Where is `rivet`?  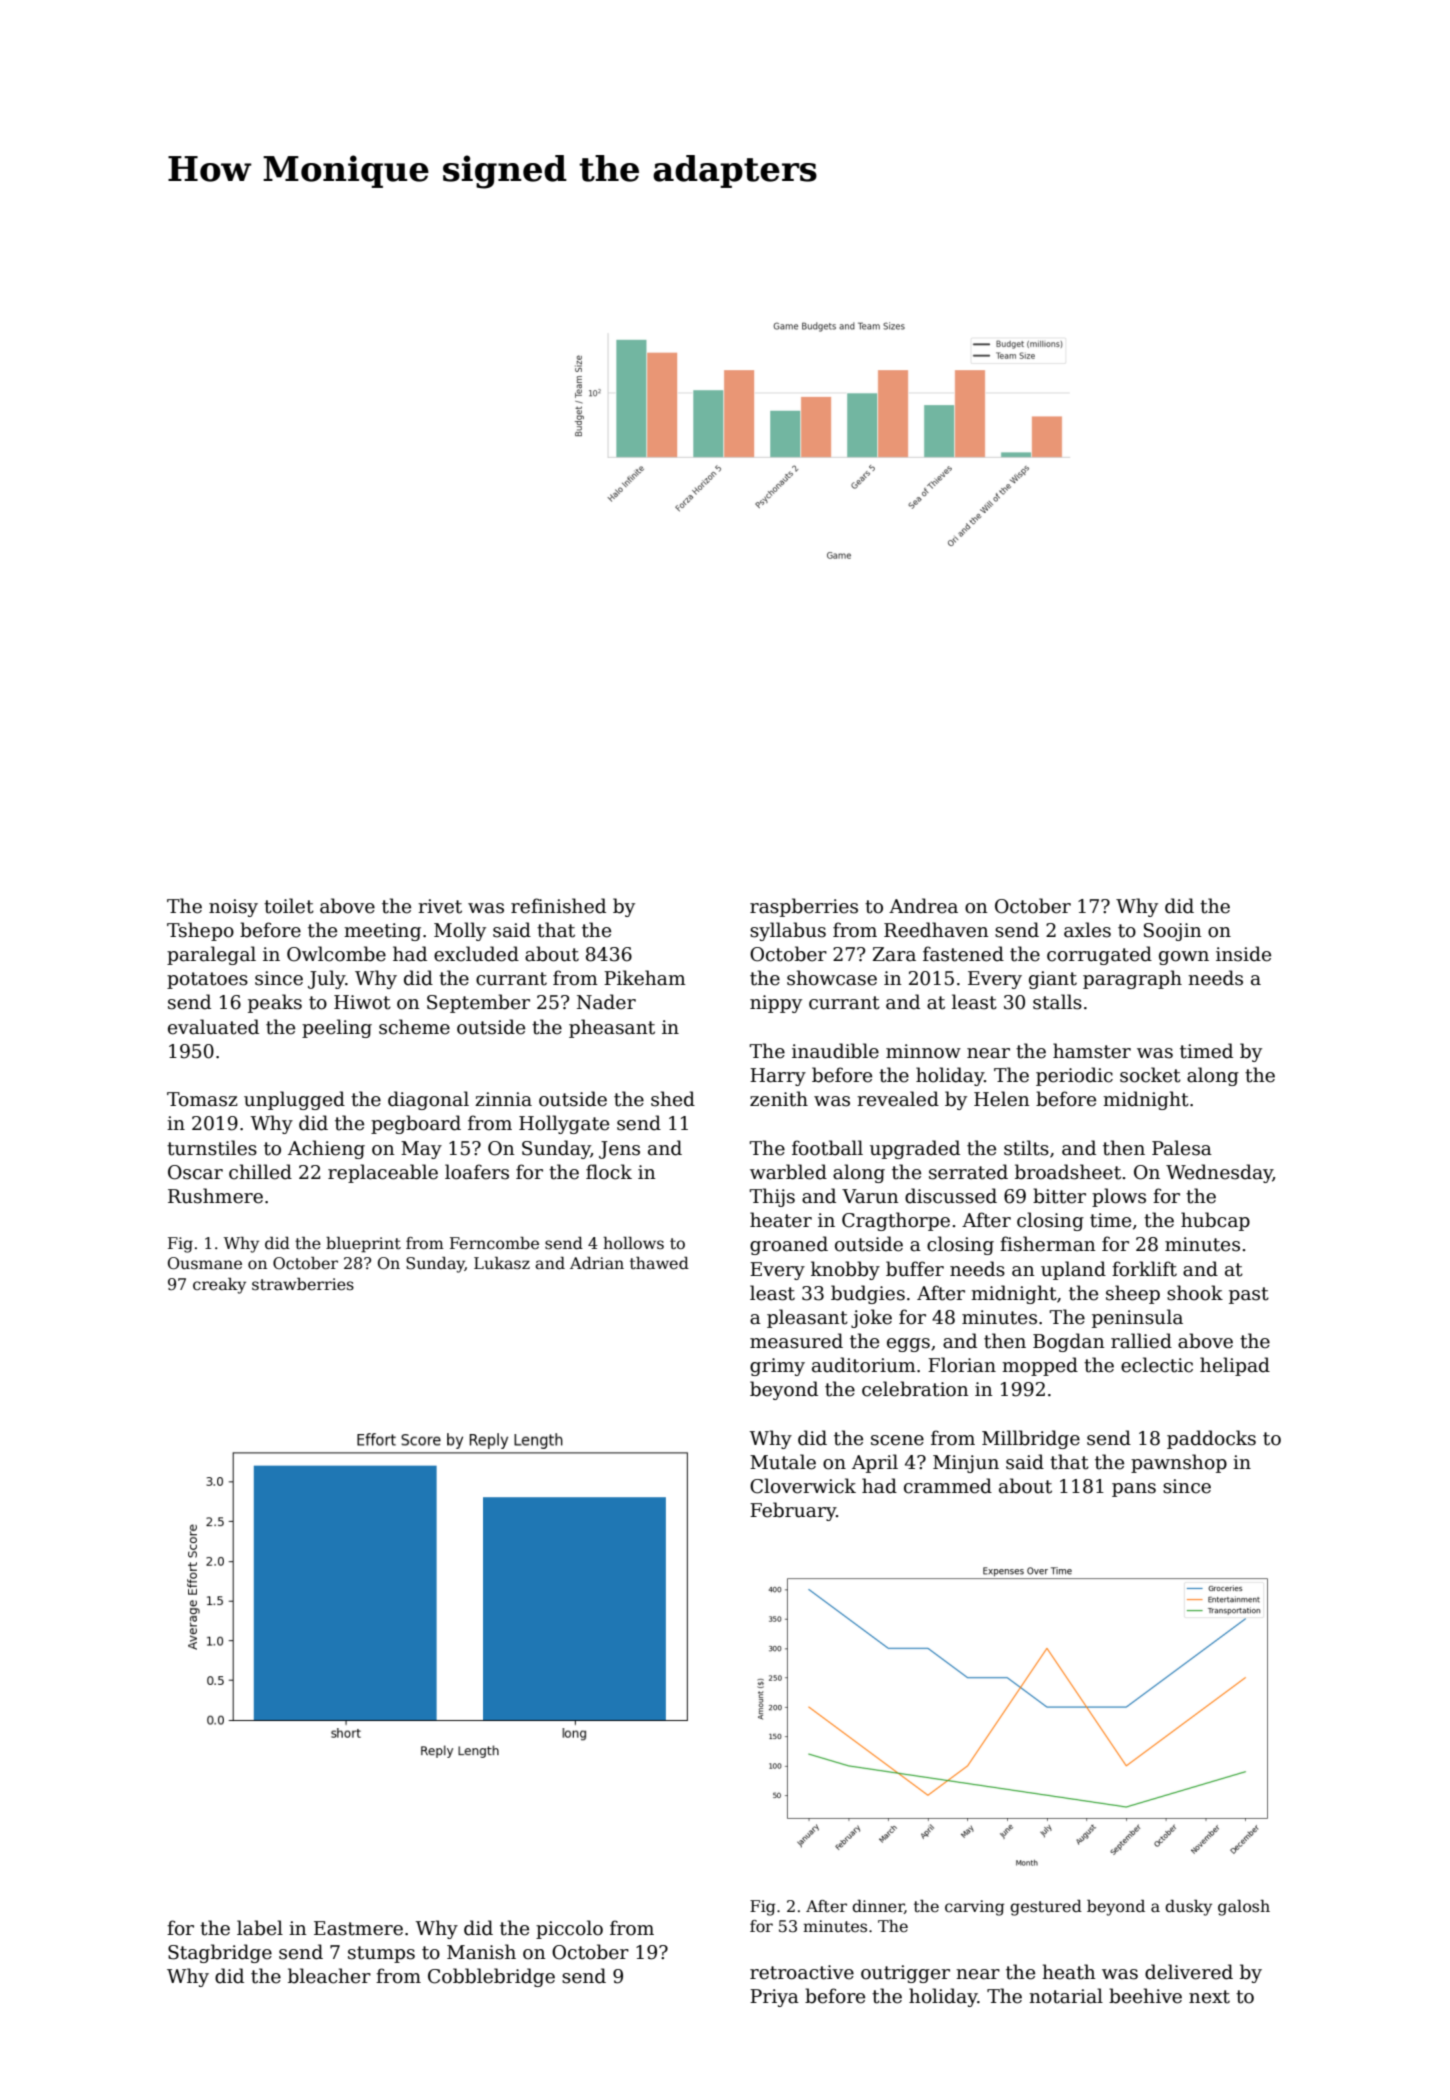
rivet is located at coordinates (440, 906).
